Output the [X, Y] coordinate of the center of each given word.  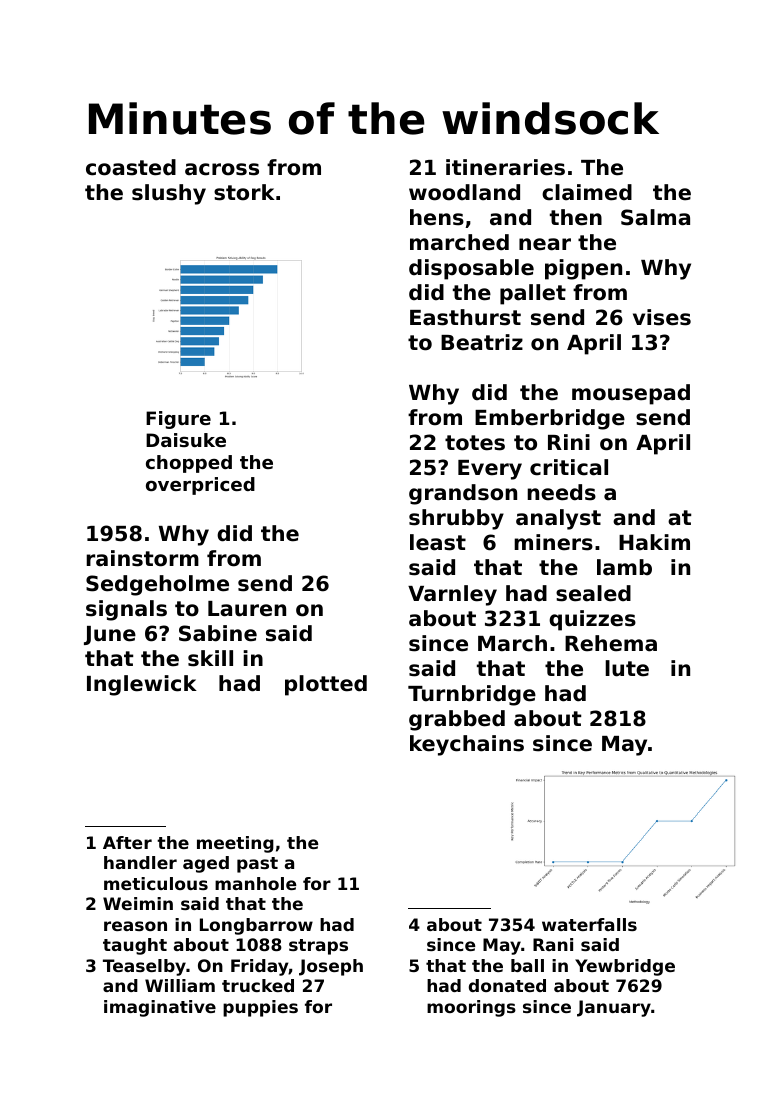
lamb [624, 567]
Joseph [331, 967]
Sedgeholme [157, 585]
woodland [464, 192]
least [438, 542]
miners [553, 542]
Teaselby [144, 967]
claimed [587, 192]
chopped [189, 464]
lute [627, 668]
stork [244, 192]
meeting [235, 844]
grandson [463, 494]
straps [318, 947]
